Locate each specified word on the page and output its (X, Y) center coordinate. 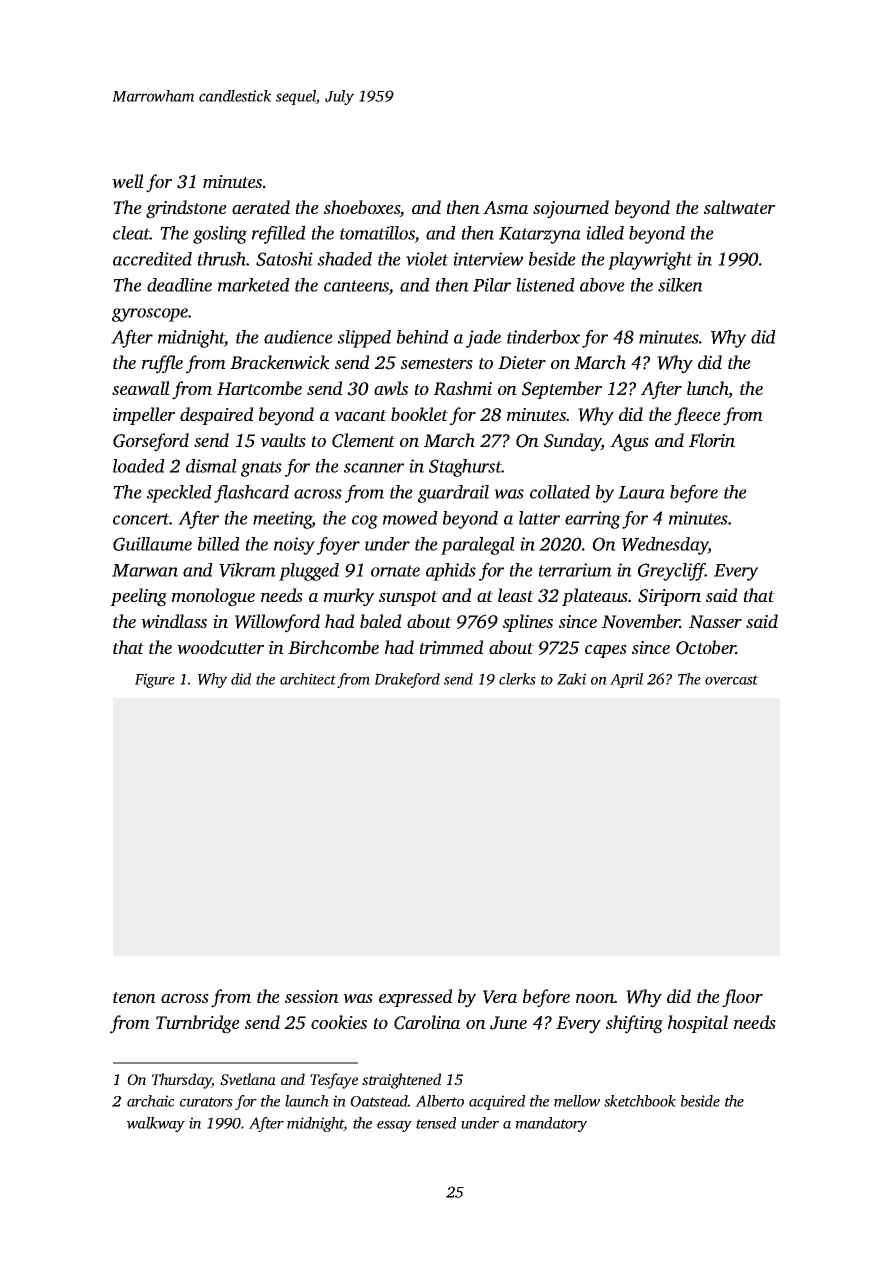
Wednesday (665, 546)
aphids (451, 572)
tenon (134, 997)
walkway (156, 1124)
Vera (500, 997)
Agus (629, 443)
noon (595, 998)
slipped (364, 339)
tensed (436, 1123)
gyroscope (150, 315)
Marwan (145, 570)
